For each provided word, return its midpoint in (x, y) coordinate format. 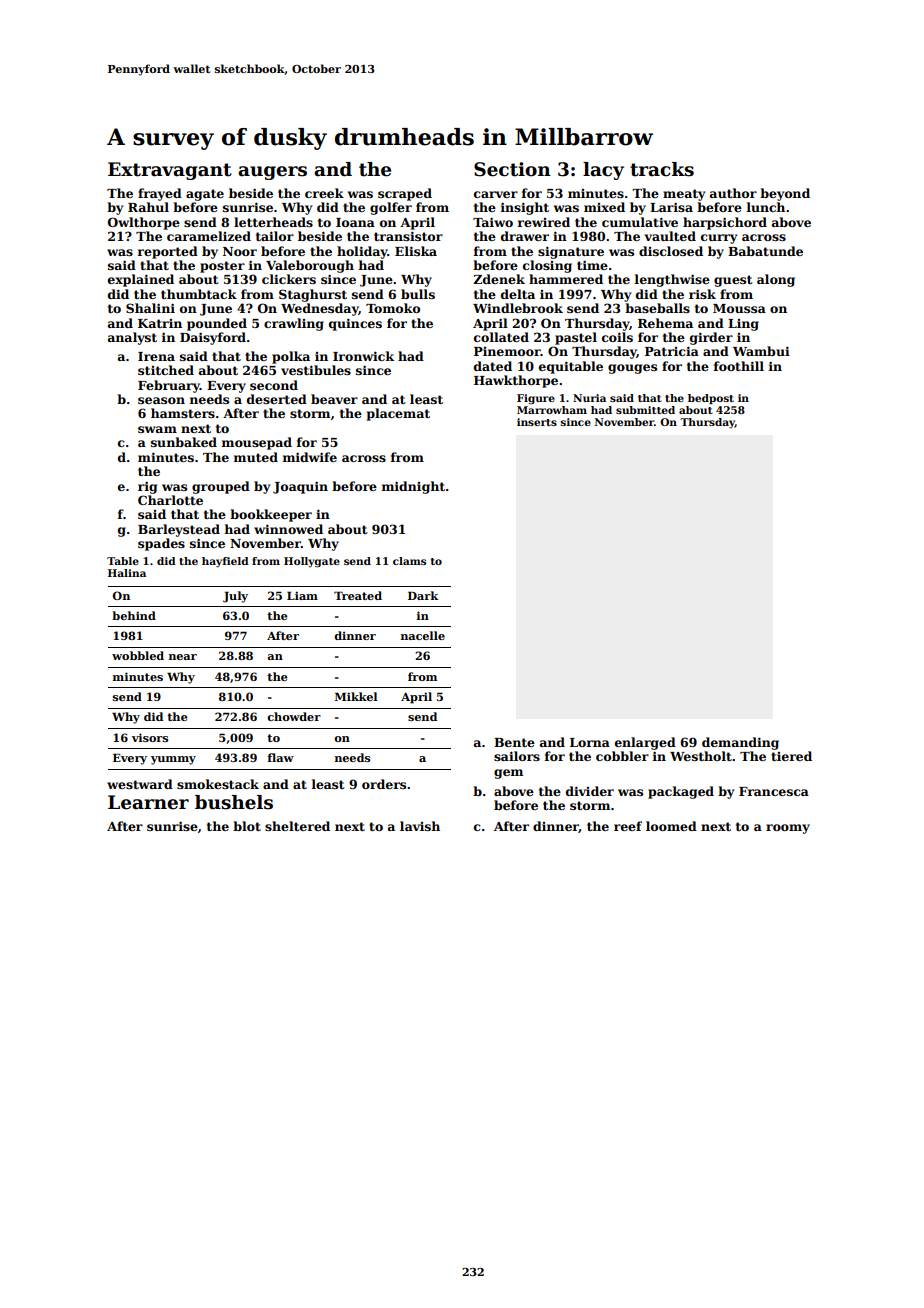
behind (134, 615)
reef (628, 826)
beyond (785, 194)
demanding (740, 743)
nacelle (423, 635)
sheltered (297, 826)
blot (247, 826)
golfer (391, 208)
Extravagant (170, 171)
